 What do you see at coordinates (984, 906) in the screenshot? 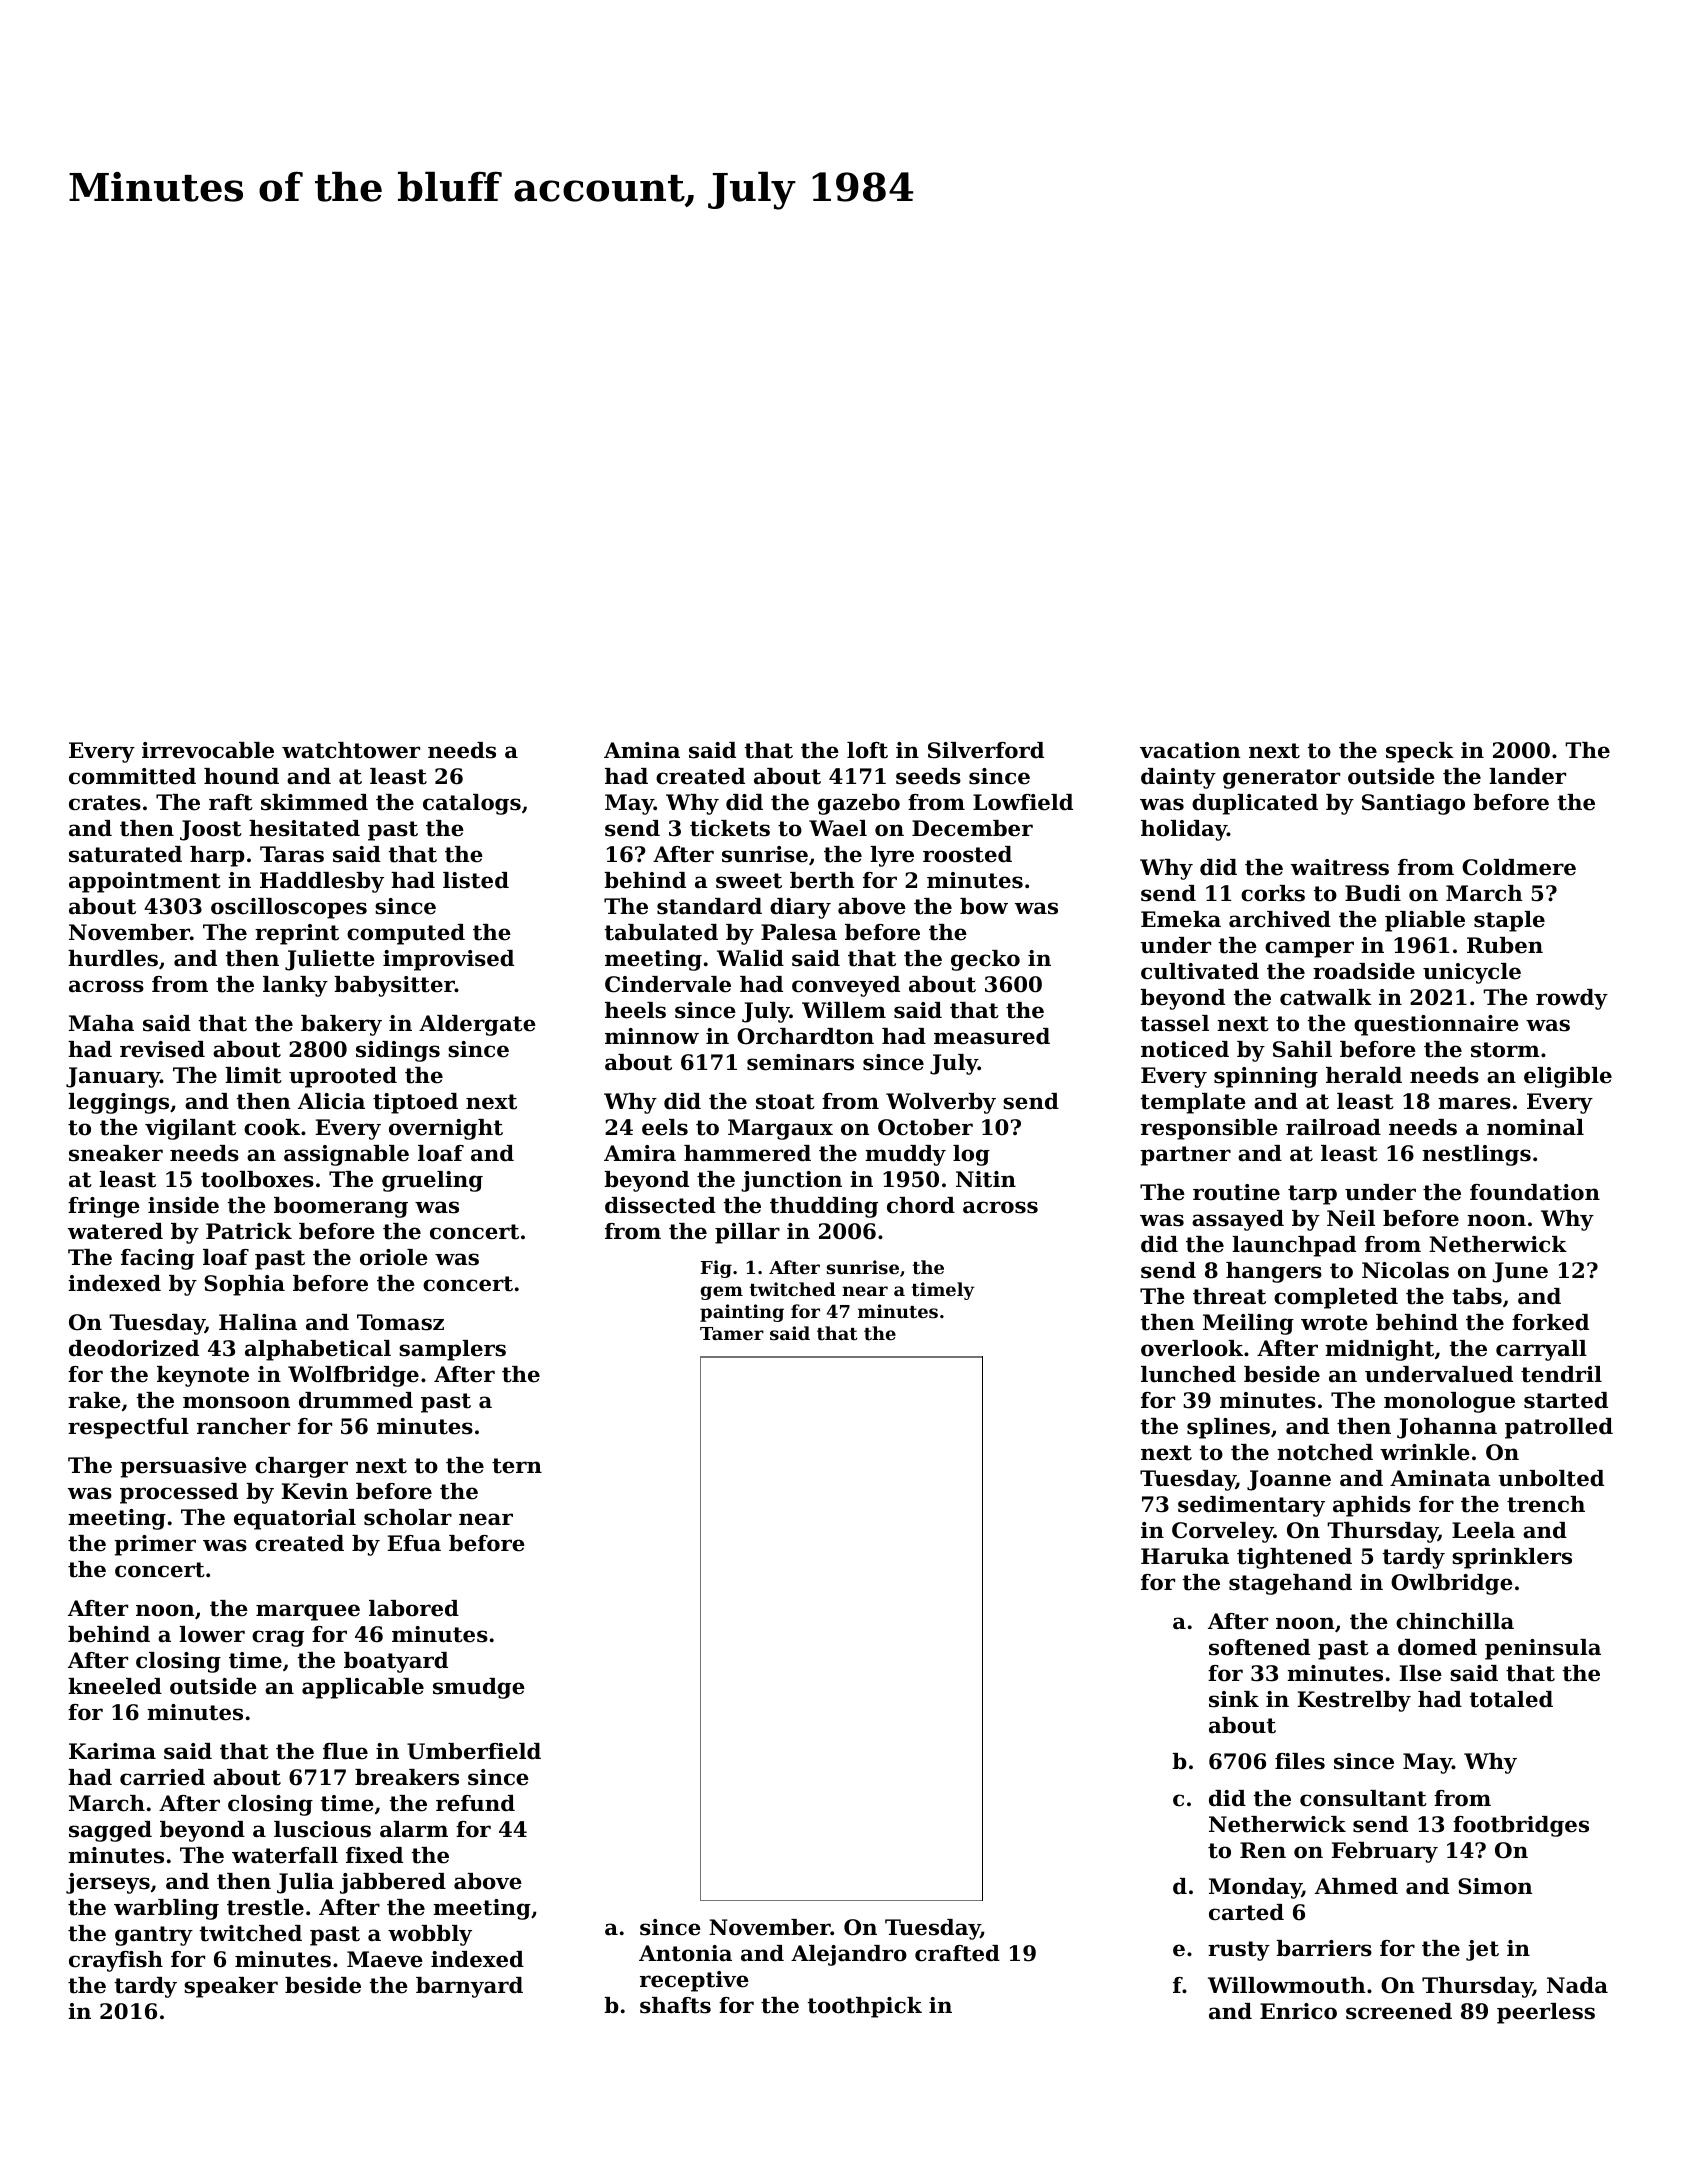
I see `bow` at bounding box center [984, 906].
